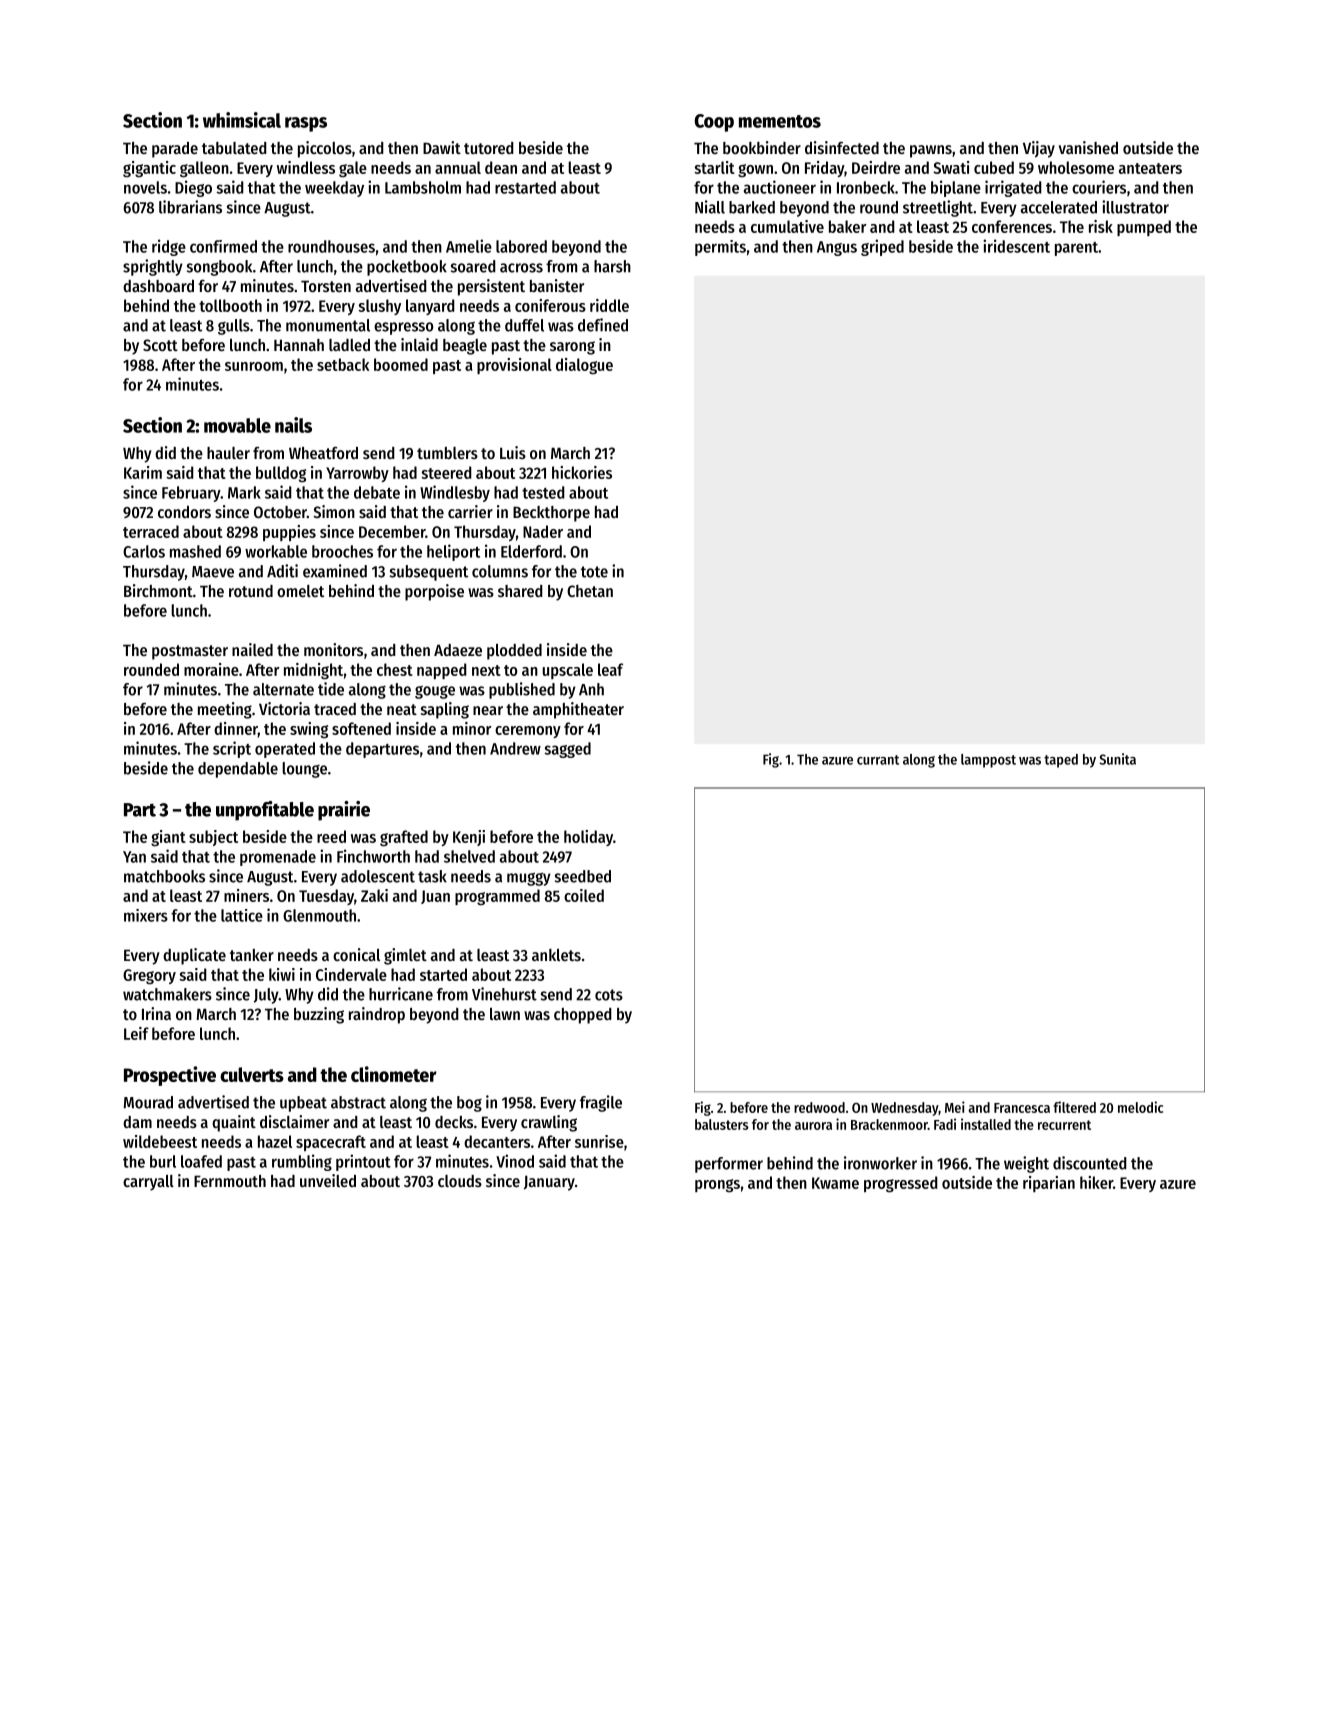 The image size is (1328, 1719). Describe the element at coordinates (1096, 1182) in the screenshot. I see `hiker` at that location.
